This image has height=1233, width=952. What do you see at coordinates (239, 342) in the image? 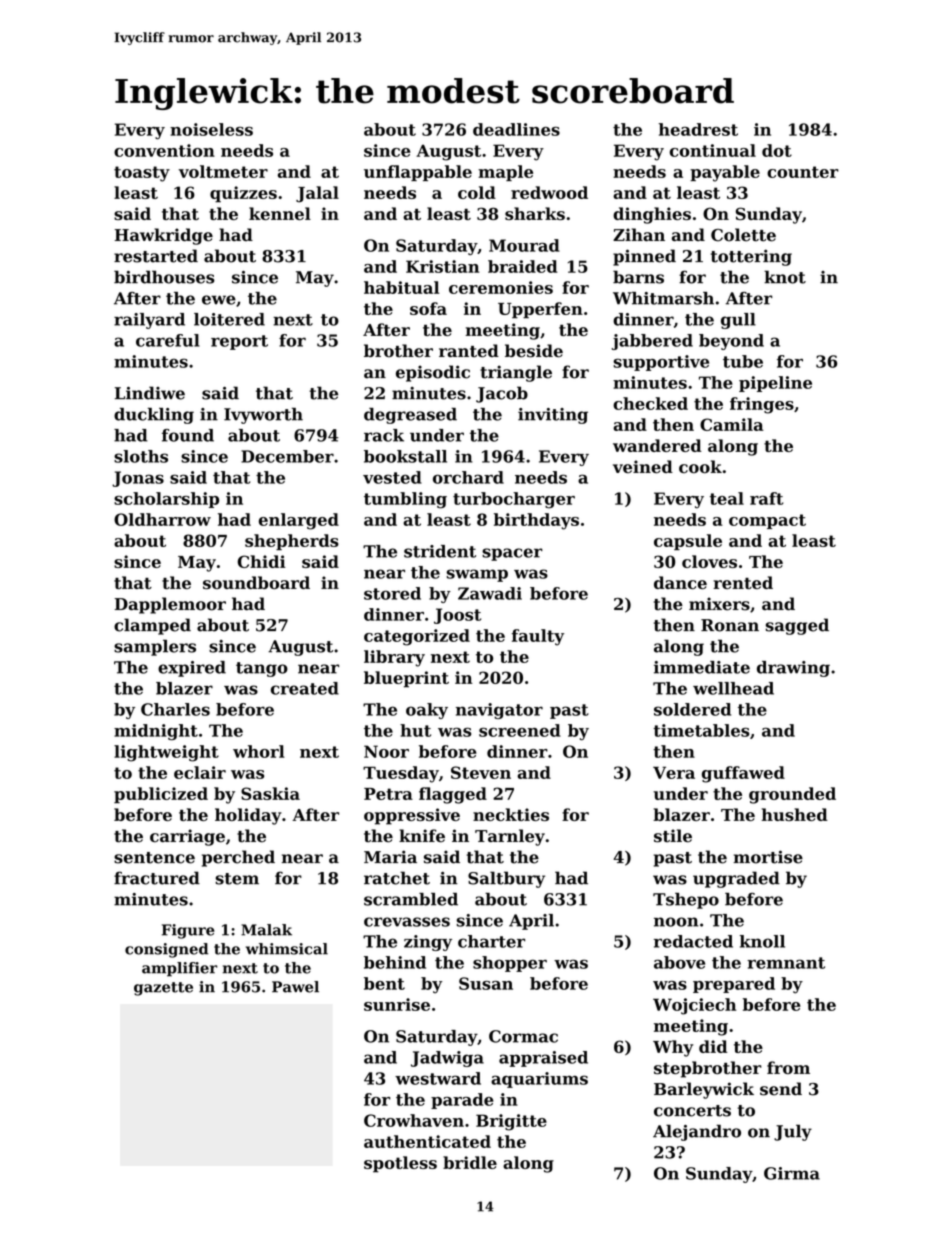
I see `report` at bounding box center [239, 342].
